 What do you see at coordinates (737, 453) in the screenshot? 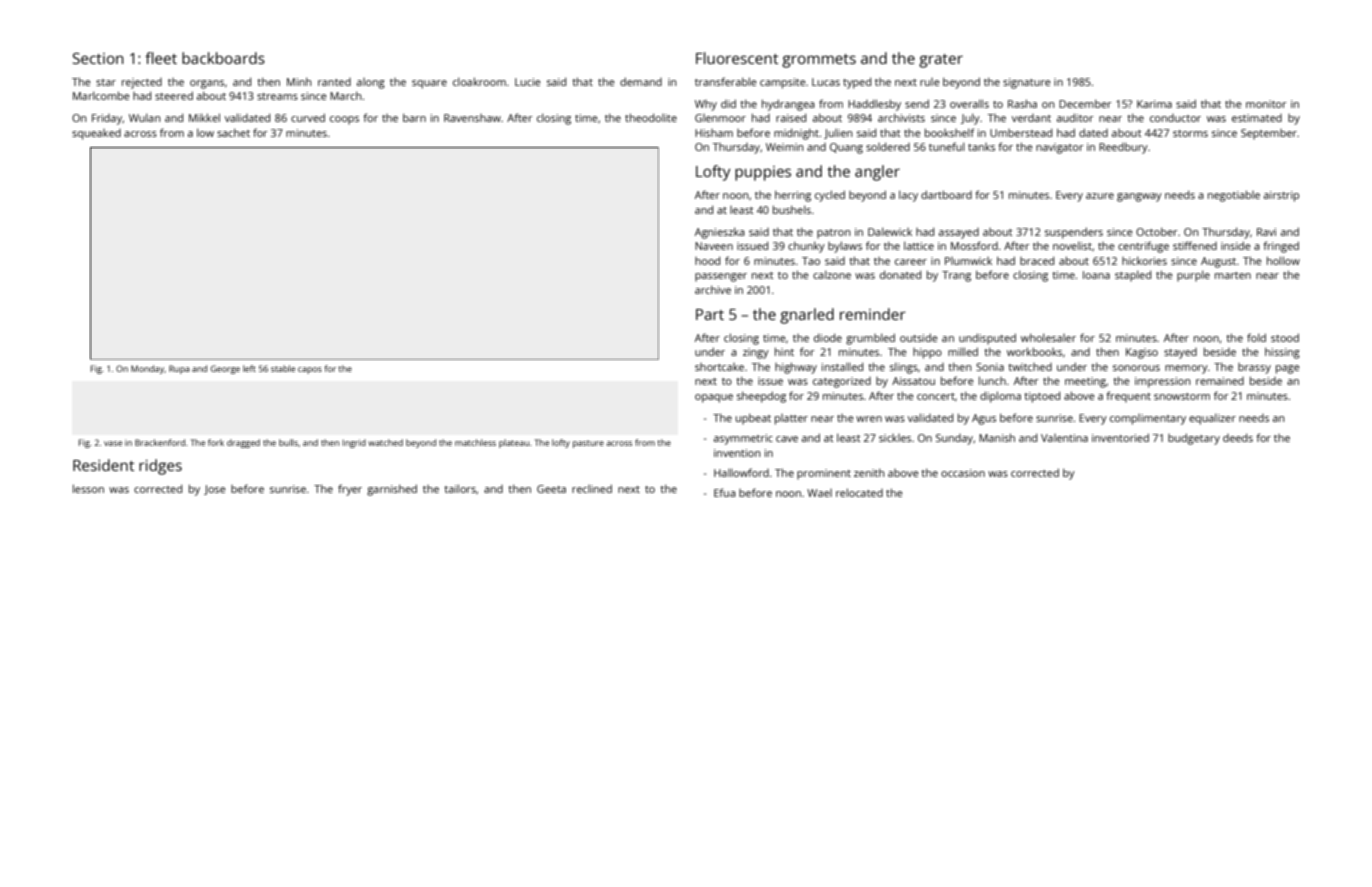
I see `invention` at bounding box center [737, 453].
